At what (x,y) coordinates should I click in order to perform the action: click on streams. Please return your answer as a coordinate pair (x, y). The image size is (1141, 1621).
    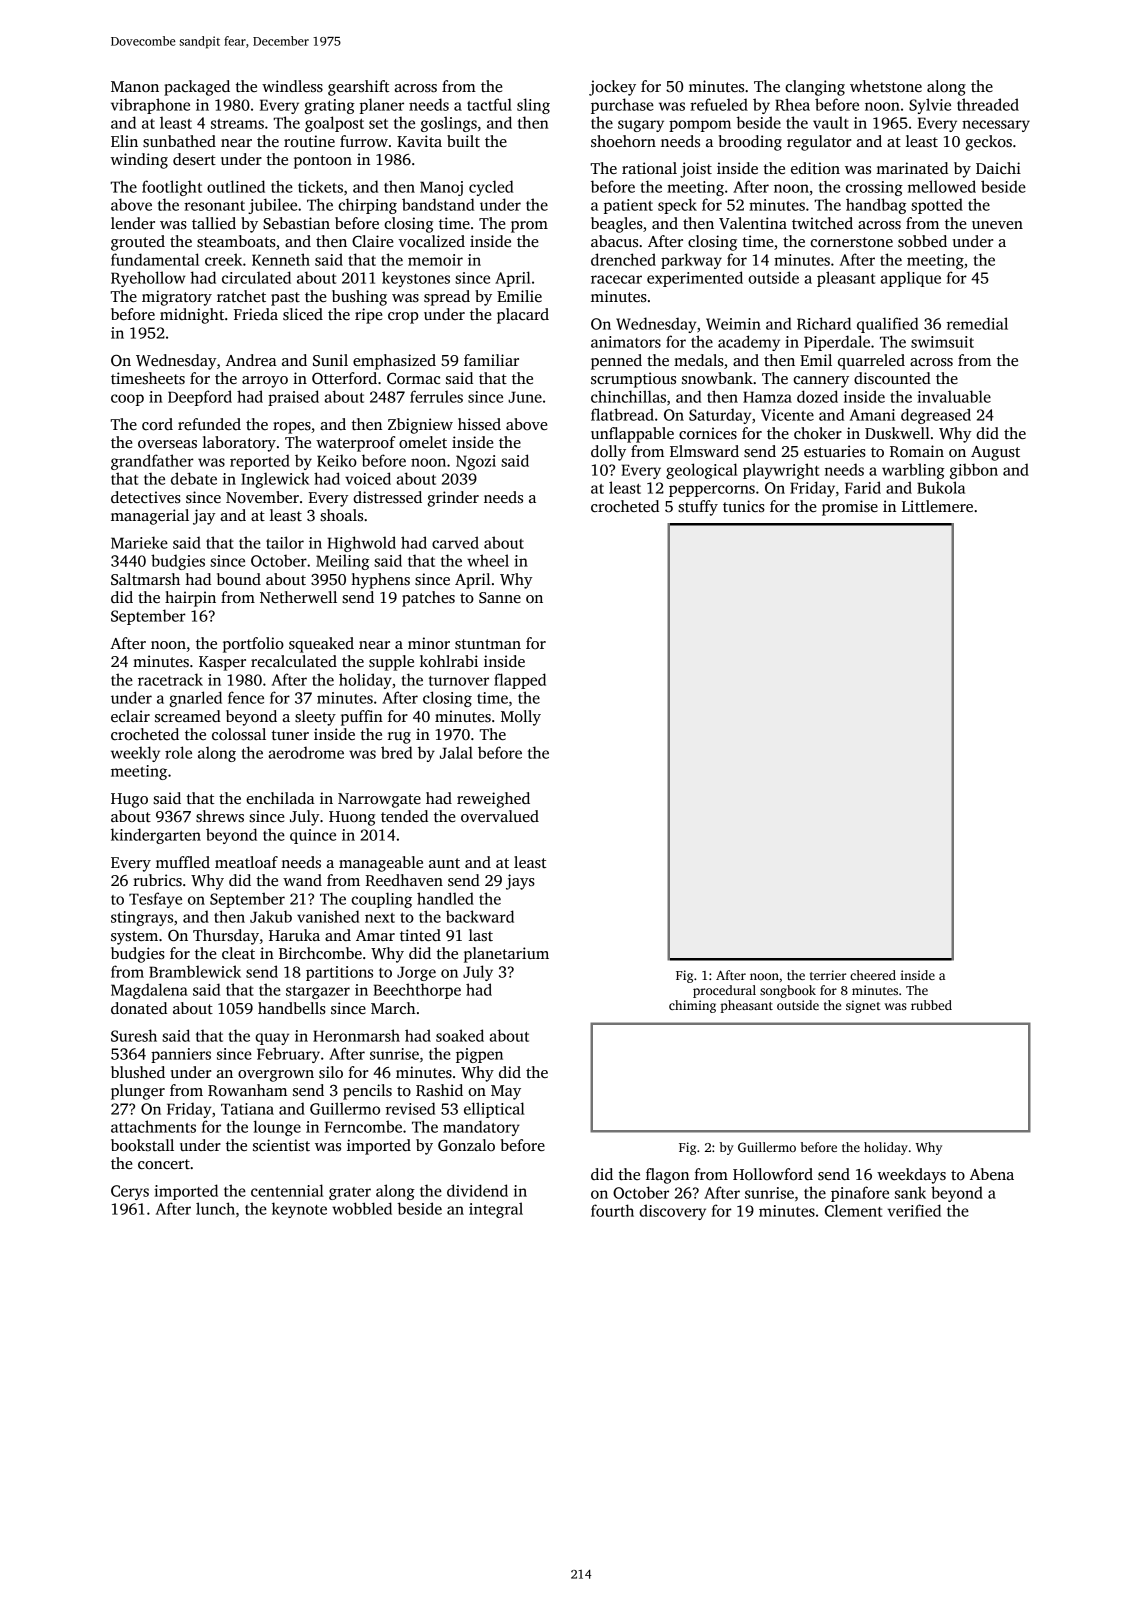
    Looking at the image, I should click on (237, 124).
